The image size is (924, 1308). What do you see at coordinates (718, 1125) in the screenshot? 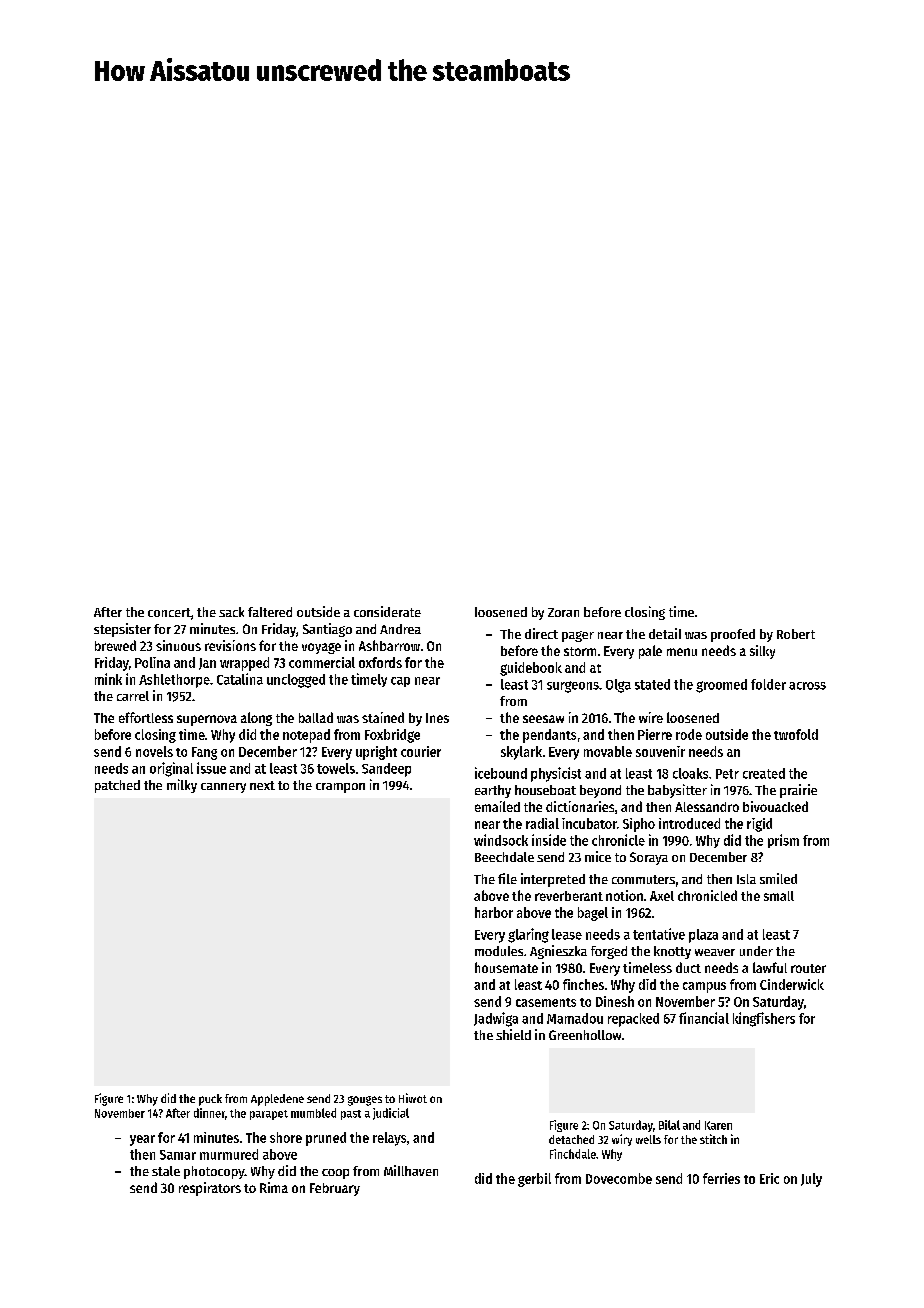
I see `Karen` at bounding box center [718, 1125].
